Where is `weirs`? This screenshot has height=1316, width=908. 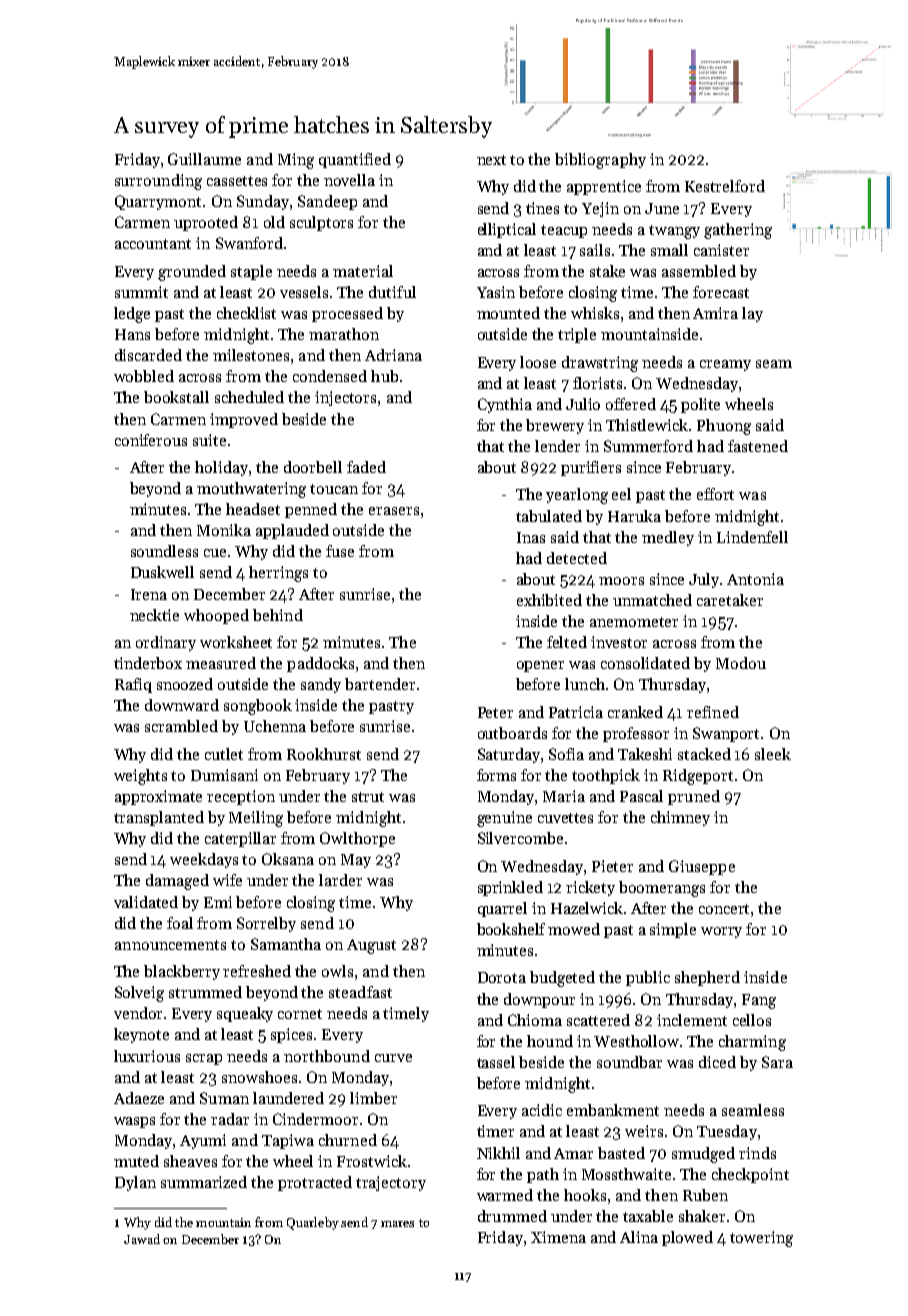
weirs is located at coordinates (644, 1131).
